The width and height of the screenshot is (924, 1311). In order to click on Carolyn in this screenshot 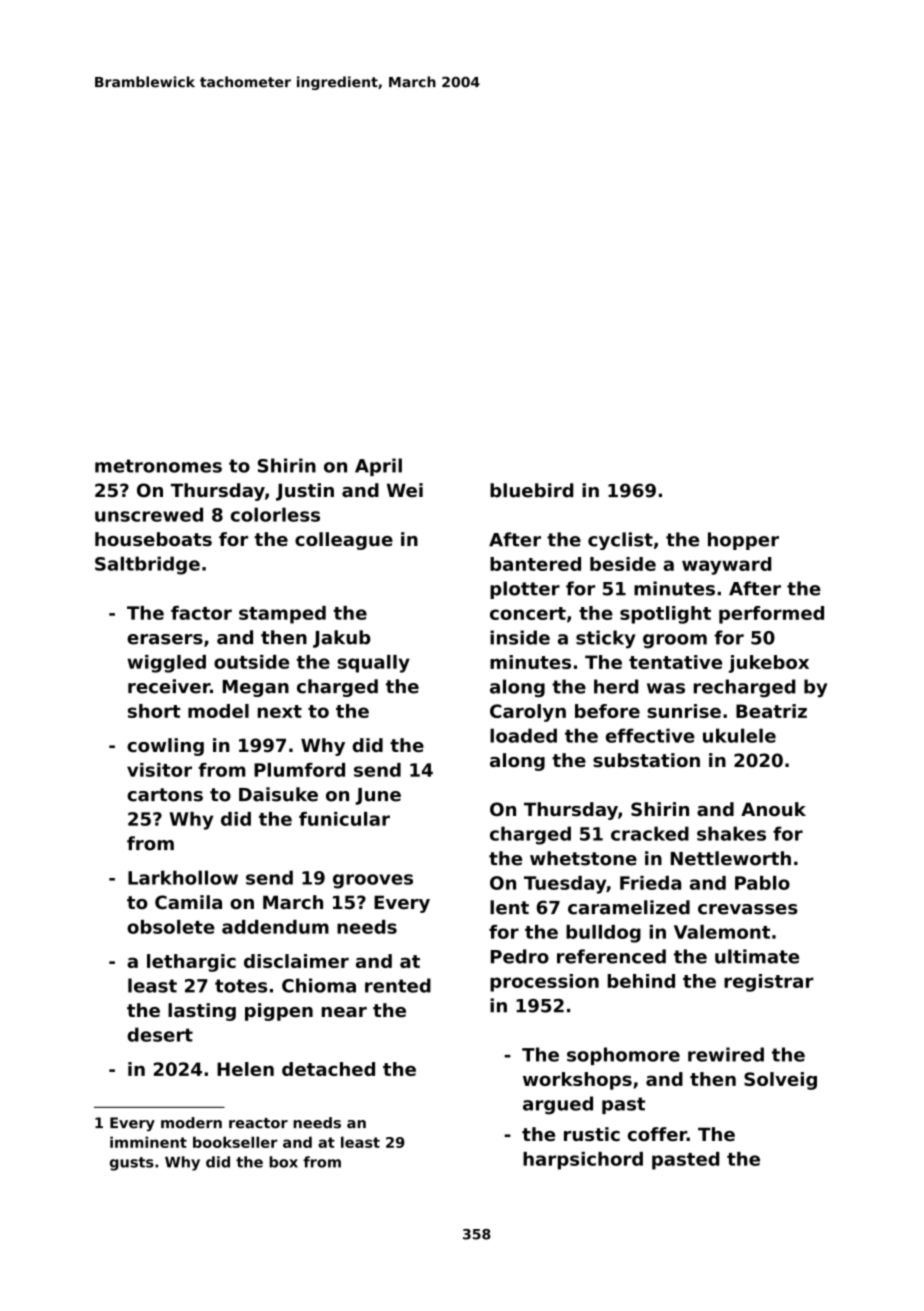, I will do `click(528, 713)`.
